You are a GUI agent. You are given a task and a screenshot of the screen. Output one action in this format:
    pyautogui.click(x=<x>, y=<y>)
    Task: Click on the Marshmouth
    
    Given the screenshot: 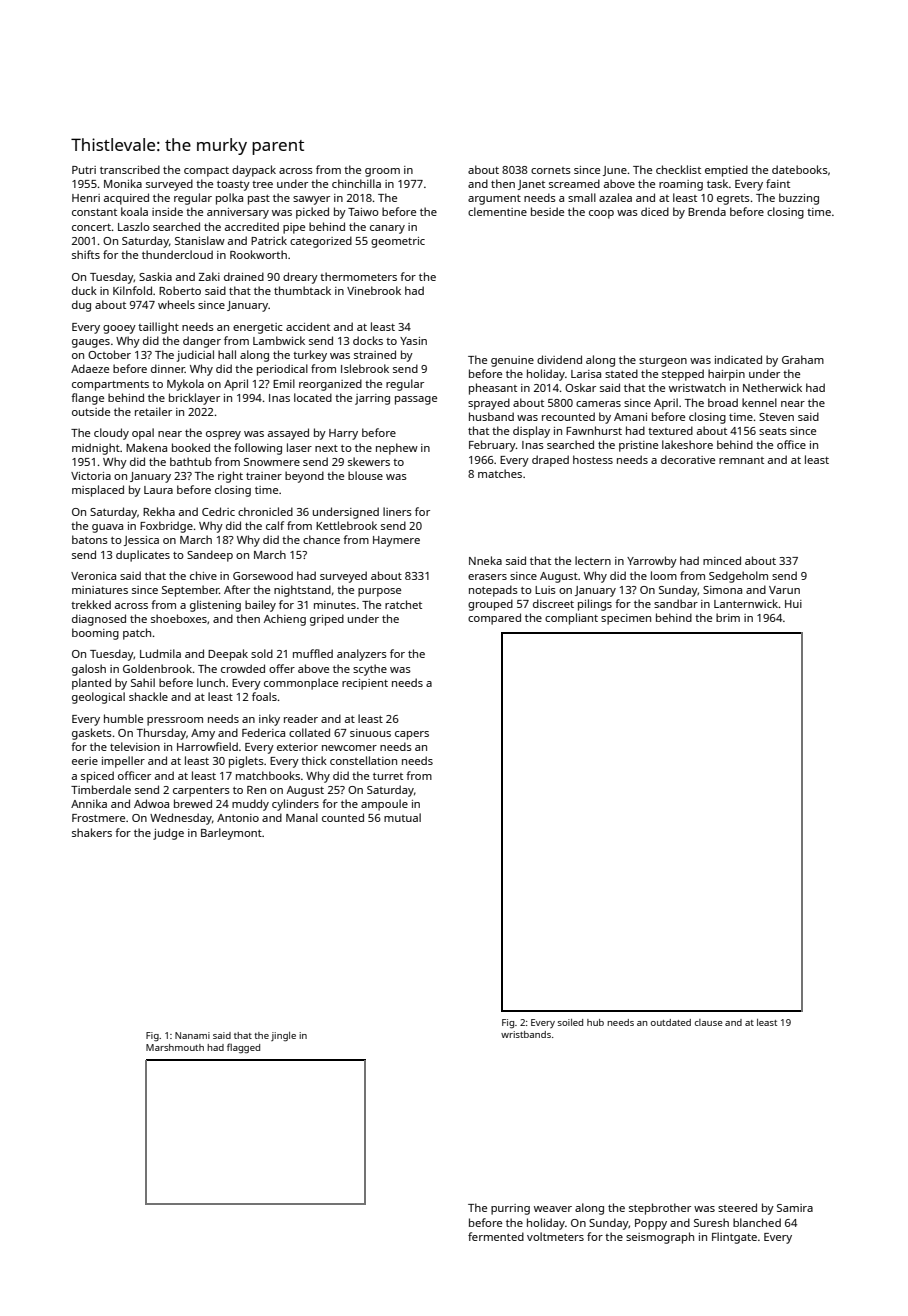 What is the action you would take?
    pyautogui.click(x=175, y=1047)
